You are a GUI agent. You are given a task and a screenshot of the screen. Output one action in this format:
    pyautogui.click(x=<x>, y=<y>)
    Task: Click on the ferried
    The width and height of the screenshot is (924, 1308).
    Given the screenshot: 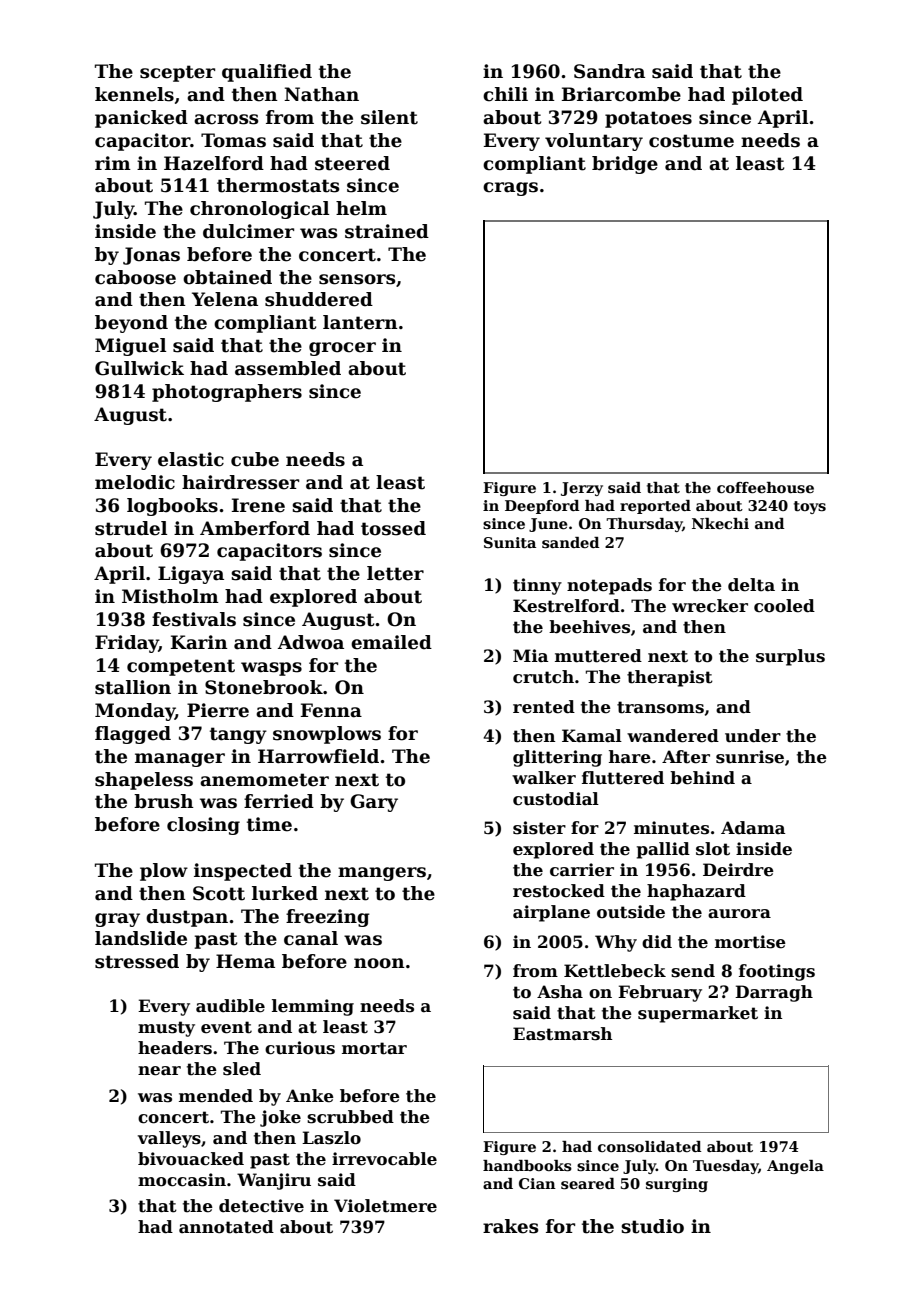 What is the action you would take?
    pyautogui.click(x=279, y=801)
